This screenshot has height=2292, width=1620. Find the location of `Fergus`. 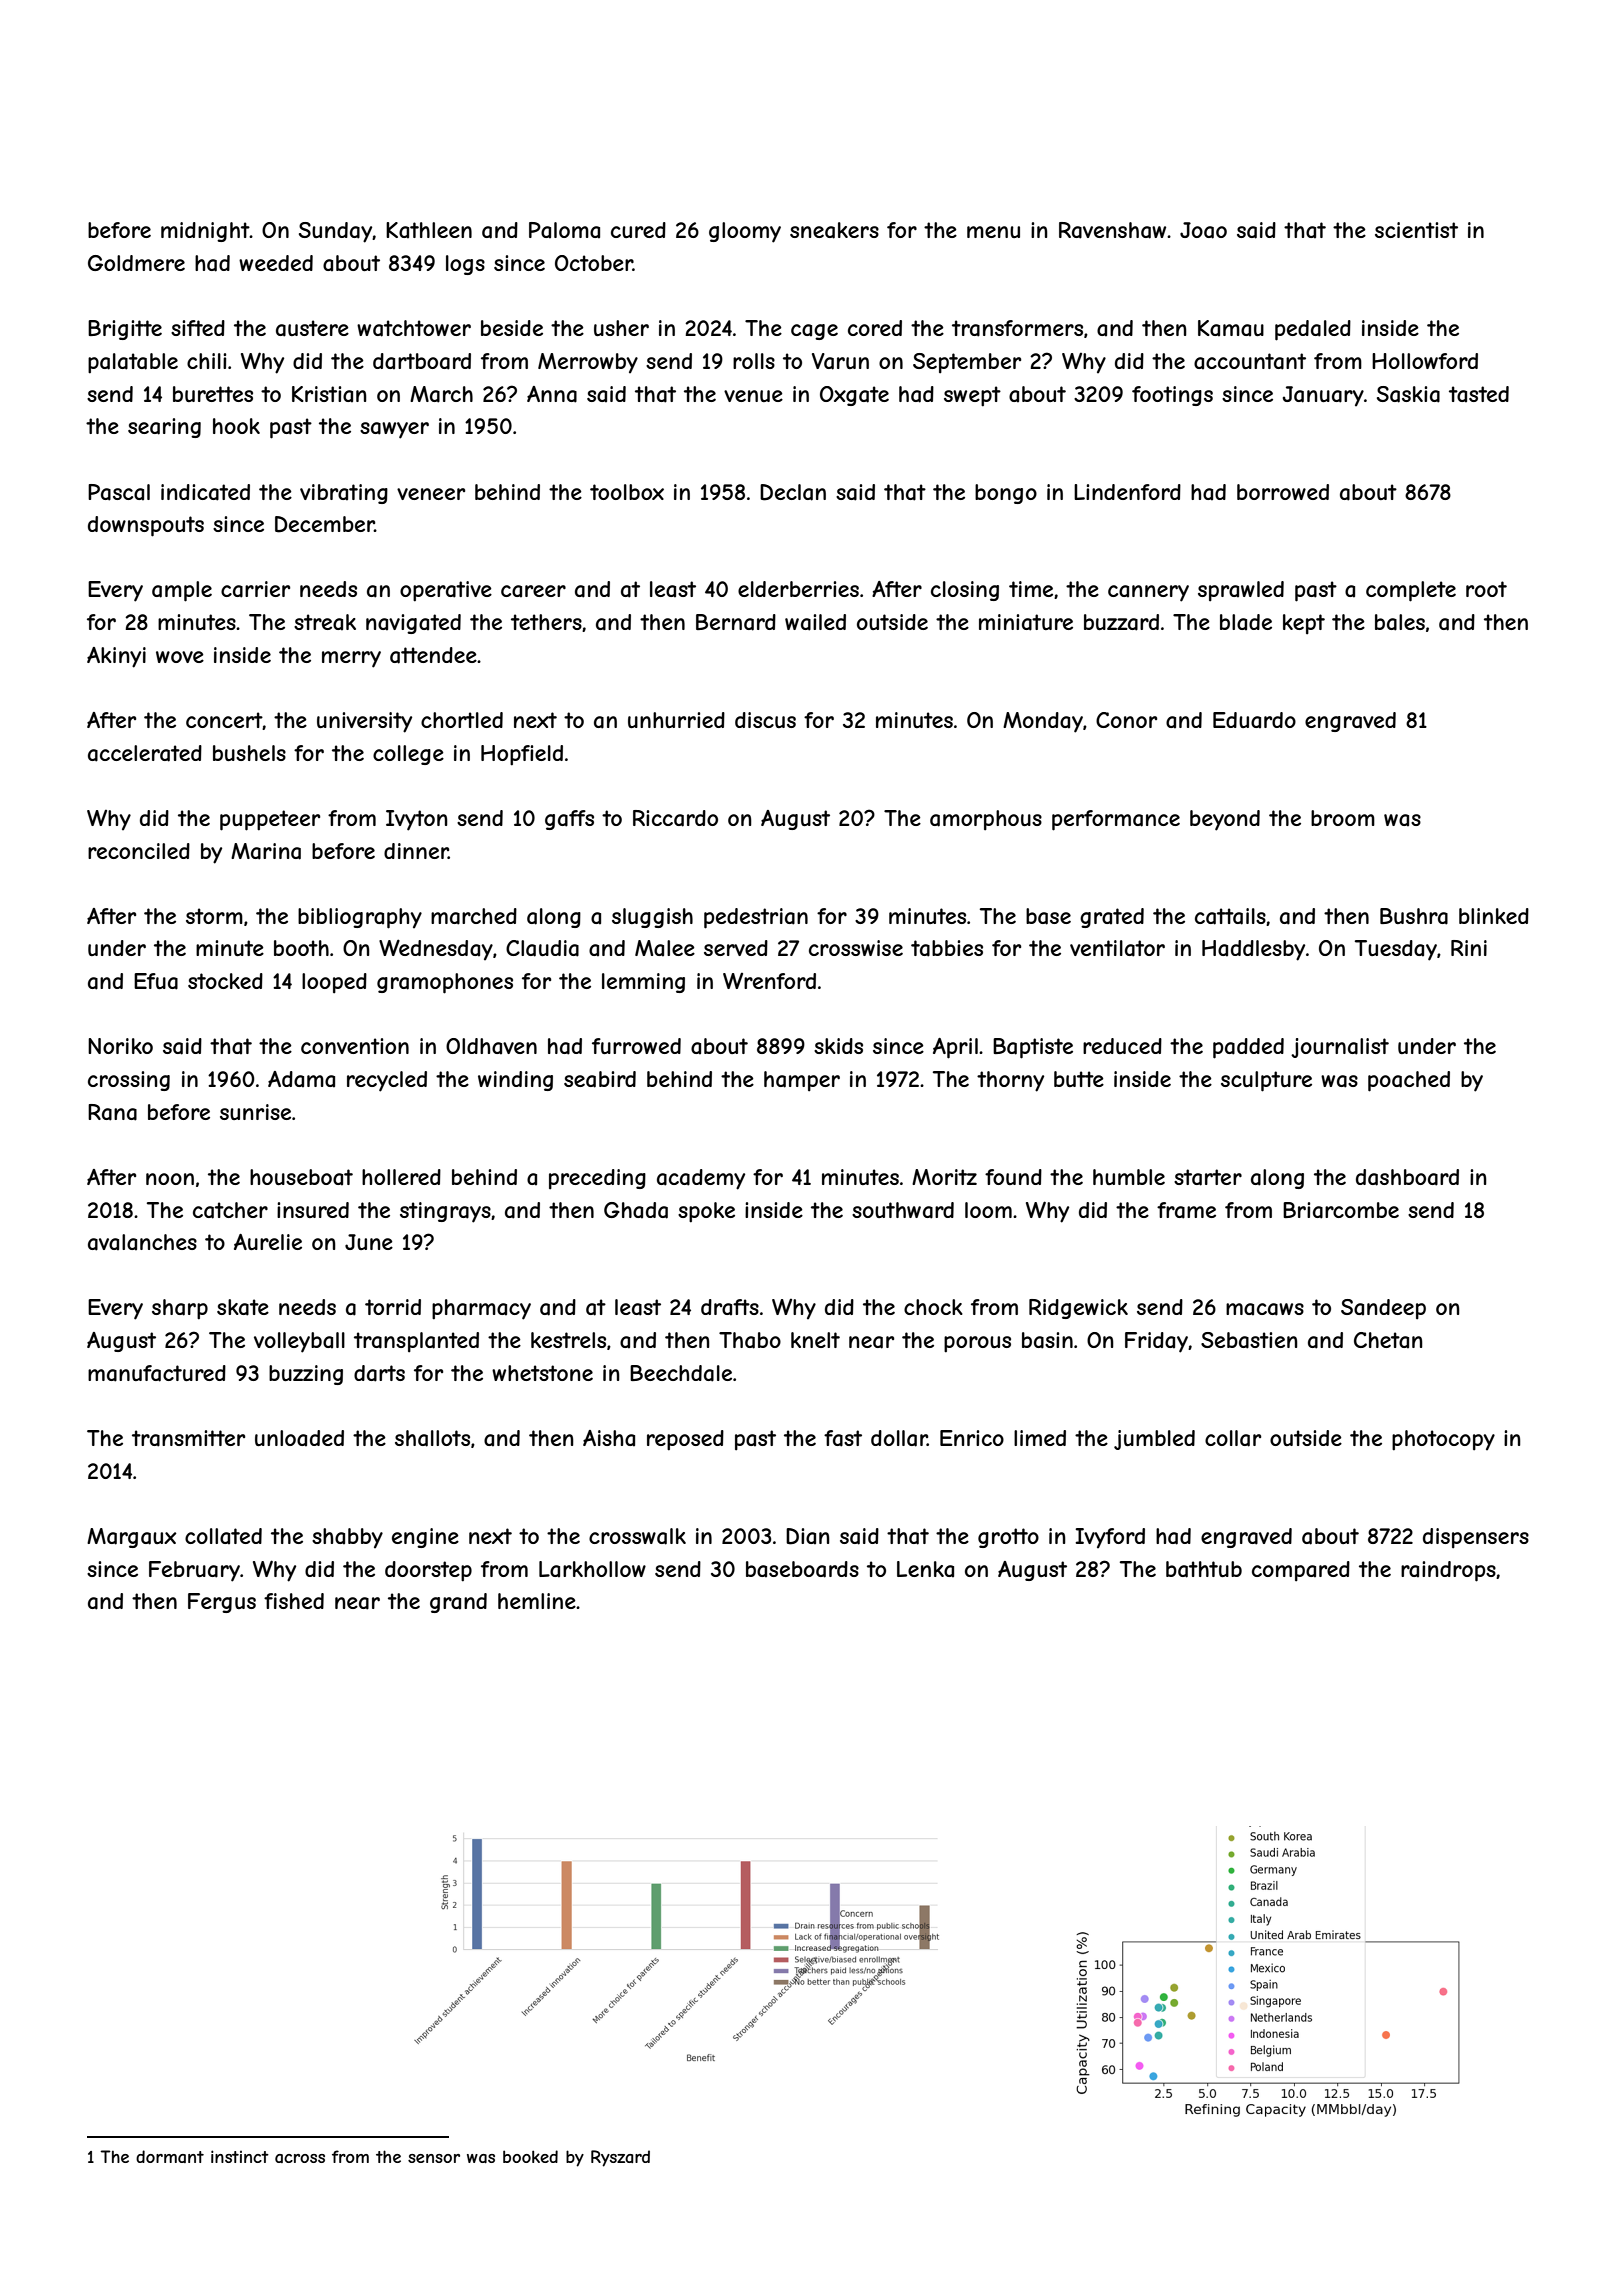

Fergus is located at coordinates (222, 1603).
